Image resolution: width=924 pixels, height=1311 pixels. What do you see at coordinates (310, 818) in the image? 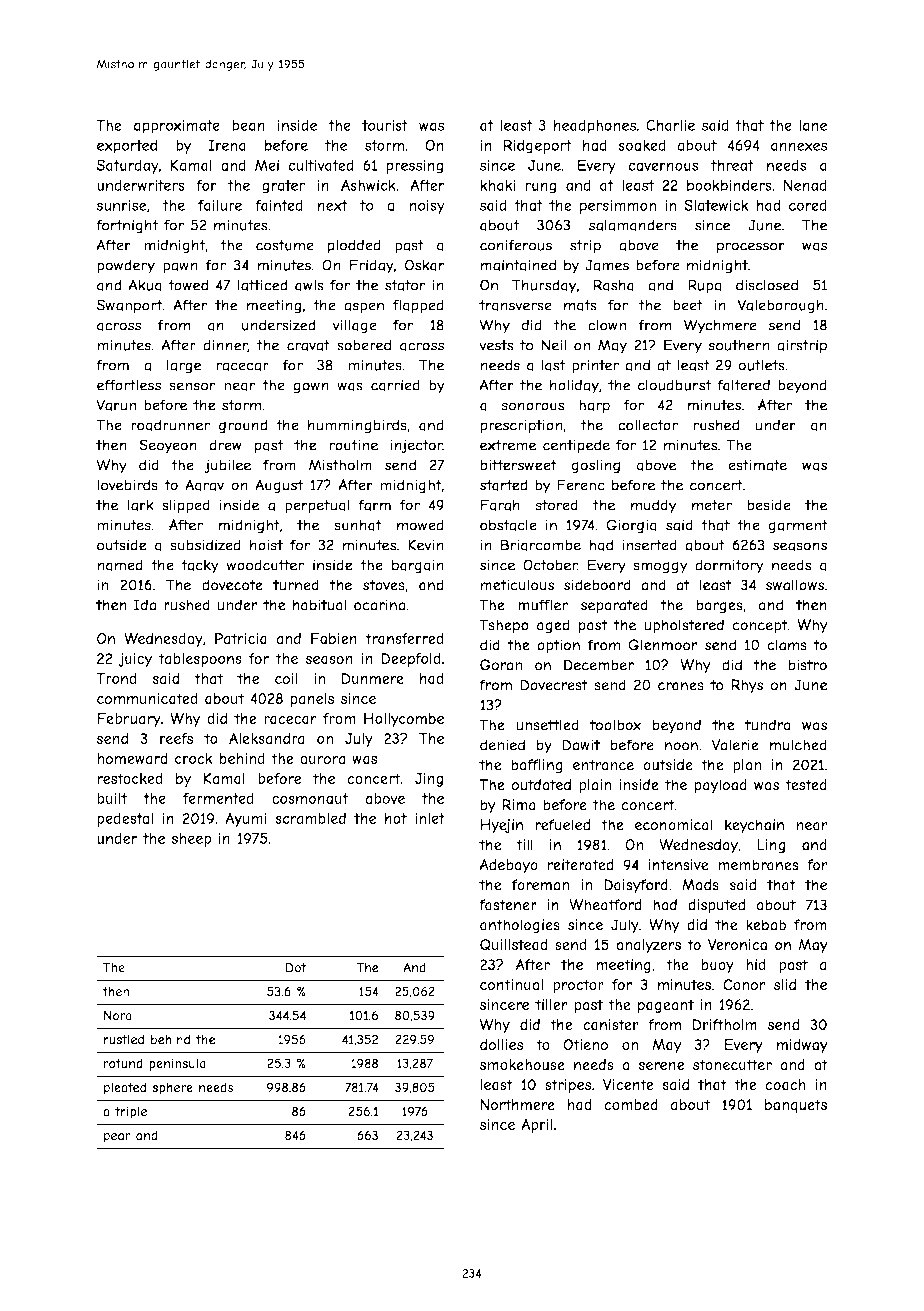
I see `scrambled` at bounding box center [310, 818].
